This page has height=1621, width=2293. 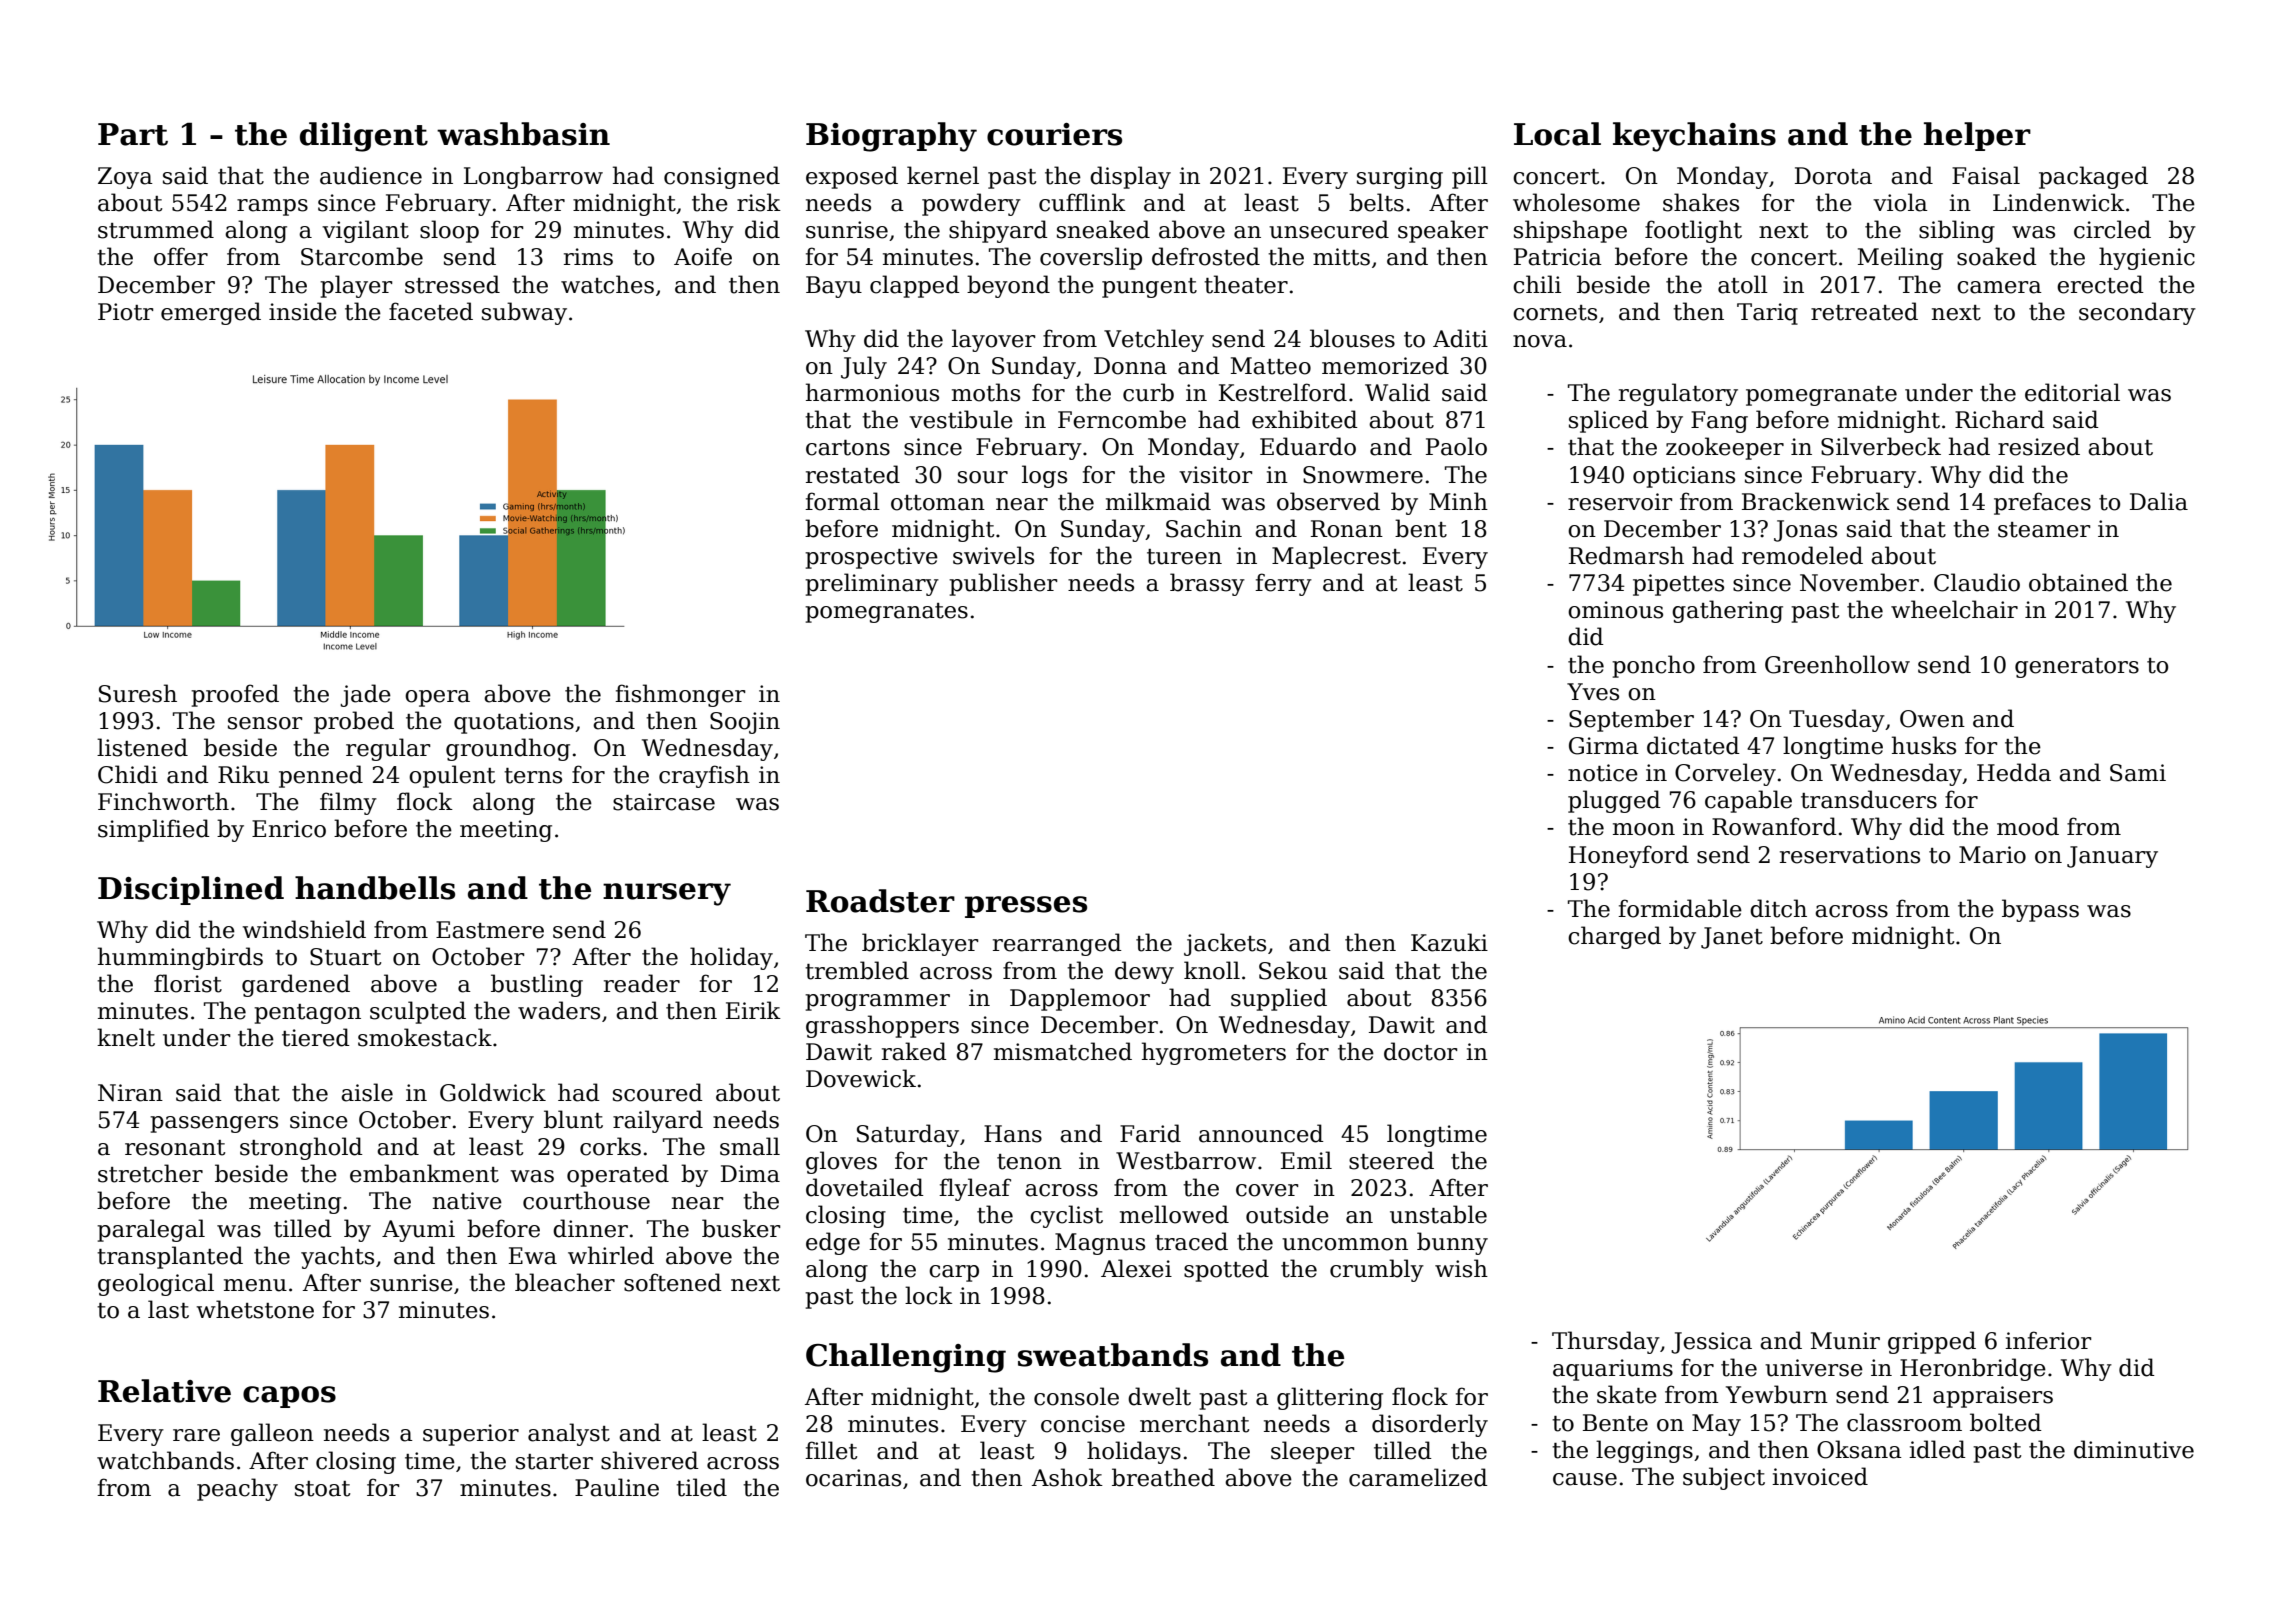 What do you see at coordinates (848, 448) in the page?
I see `cartons` at bounding box center [848, 448].
